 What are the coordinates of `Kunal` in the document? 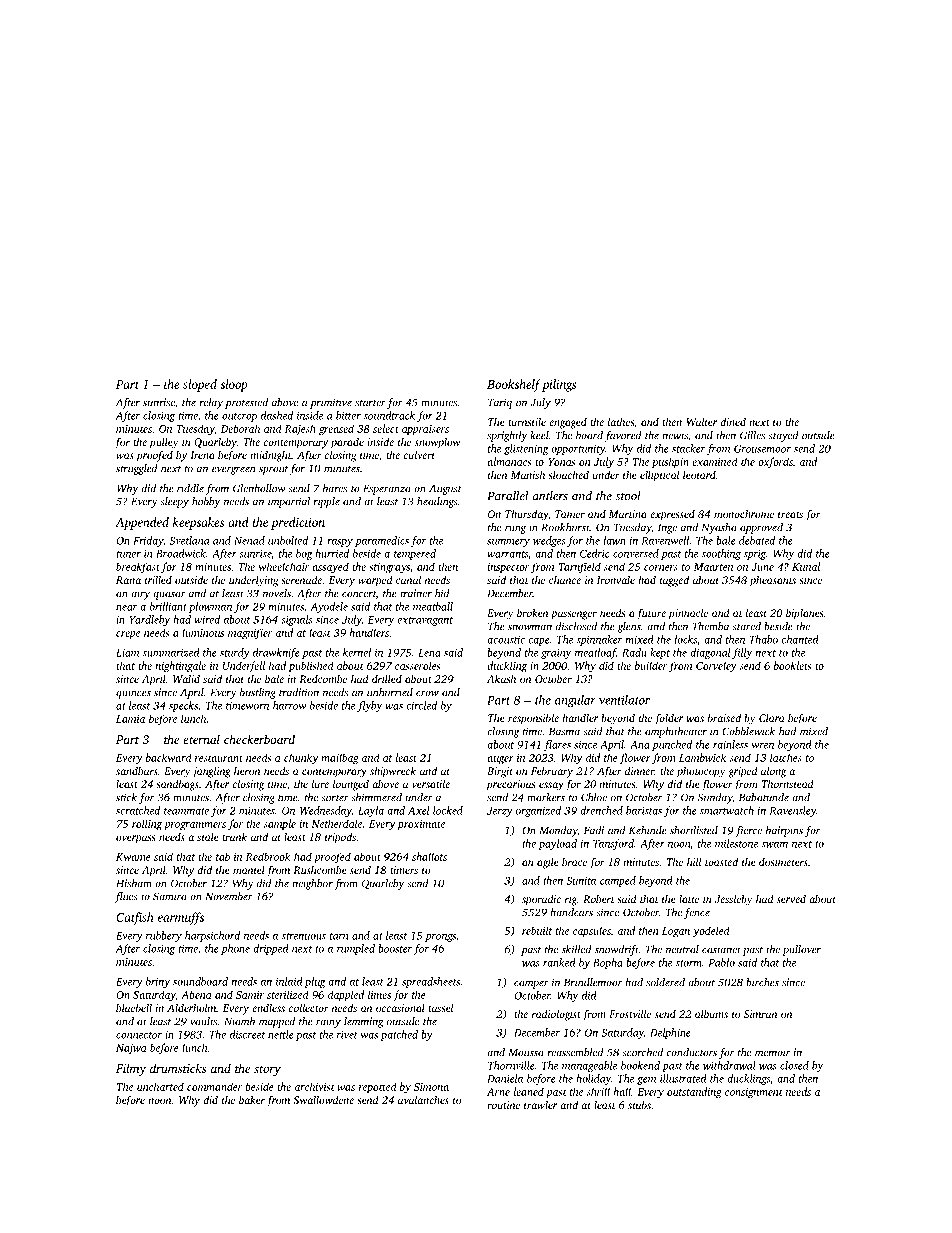 It's located at (806, 566).
